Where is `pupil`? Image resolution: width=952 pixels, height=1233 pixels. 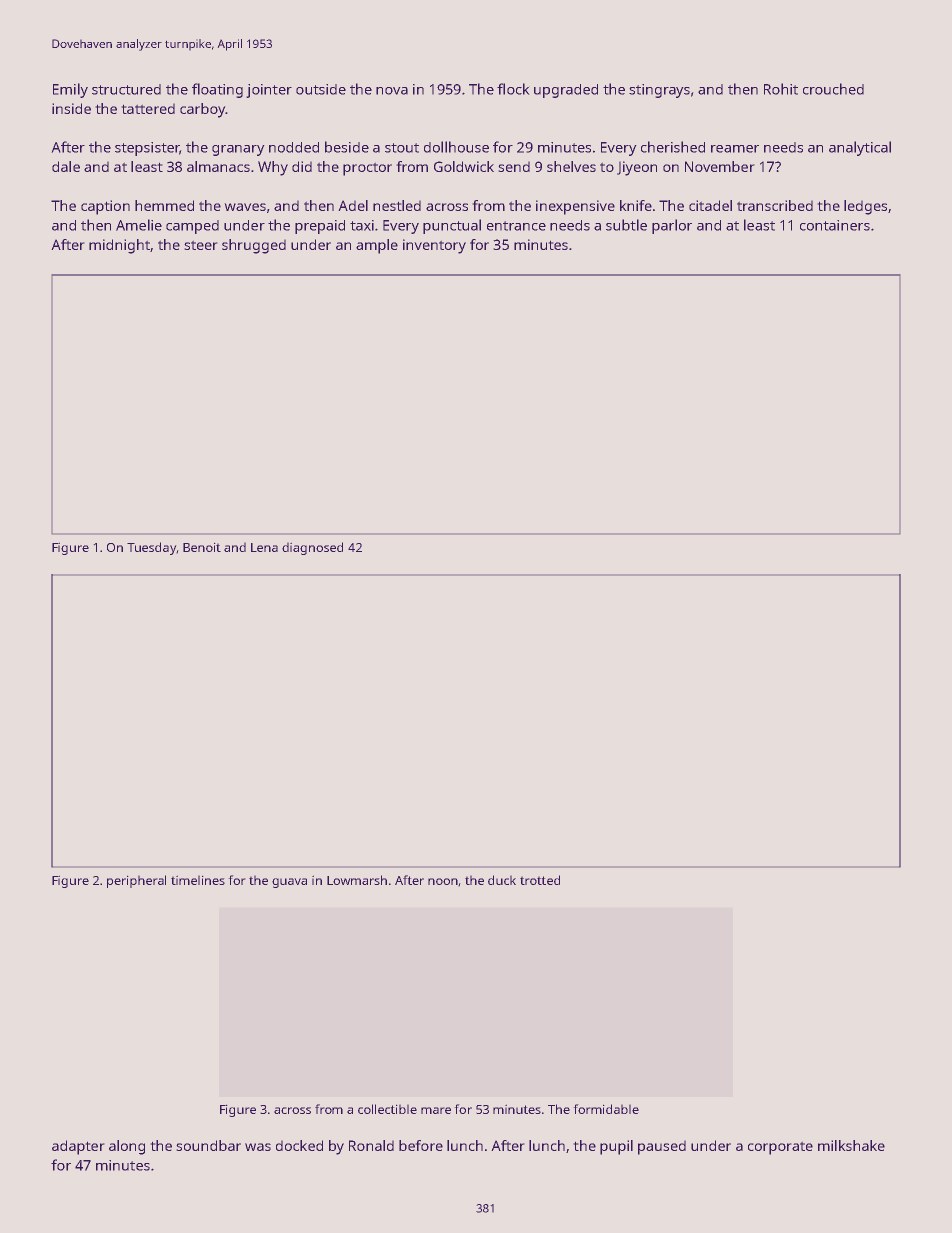 pupil is located at coordinates (616, 1147).
